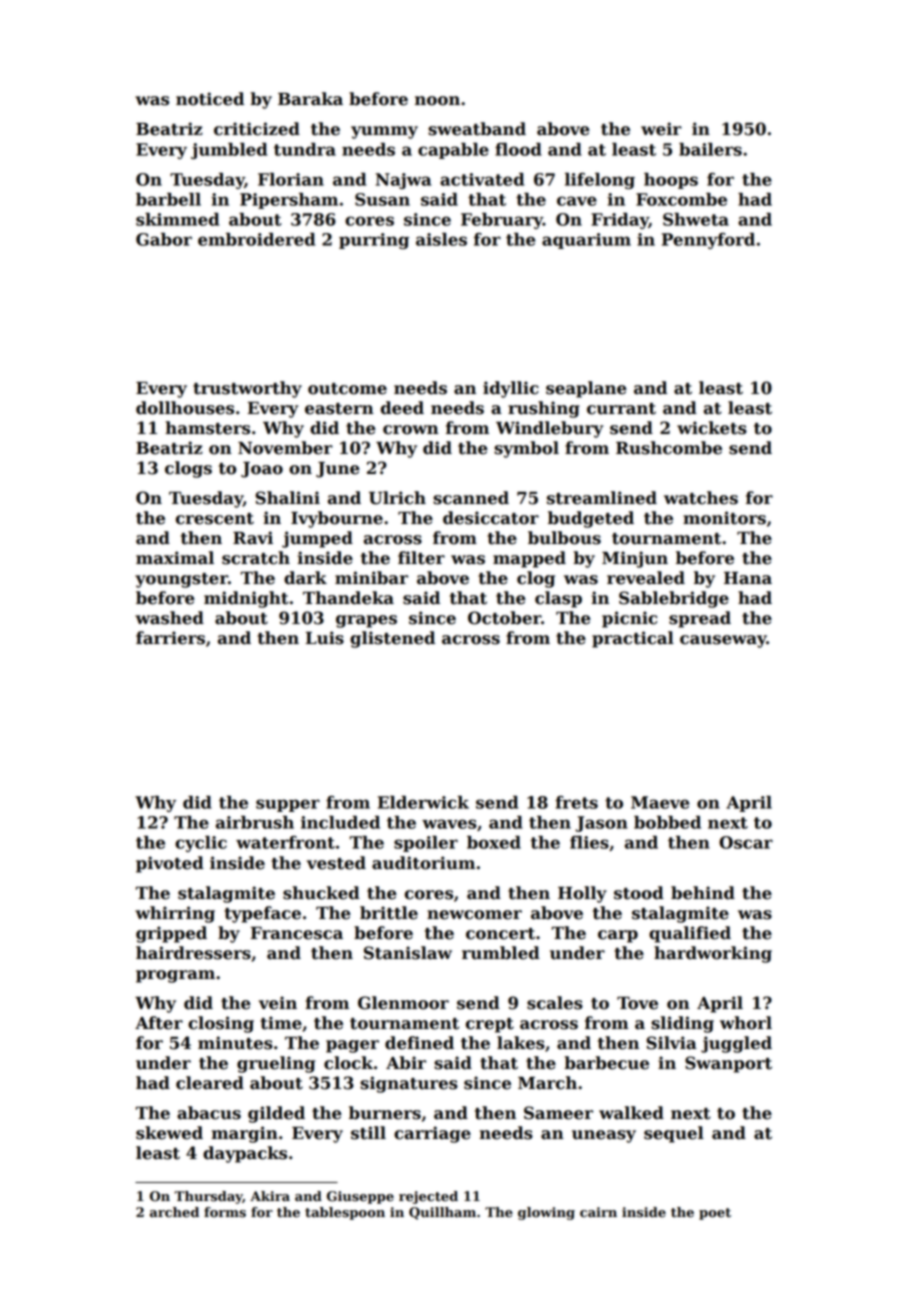  I want to click on February, so click(502, 221).
